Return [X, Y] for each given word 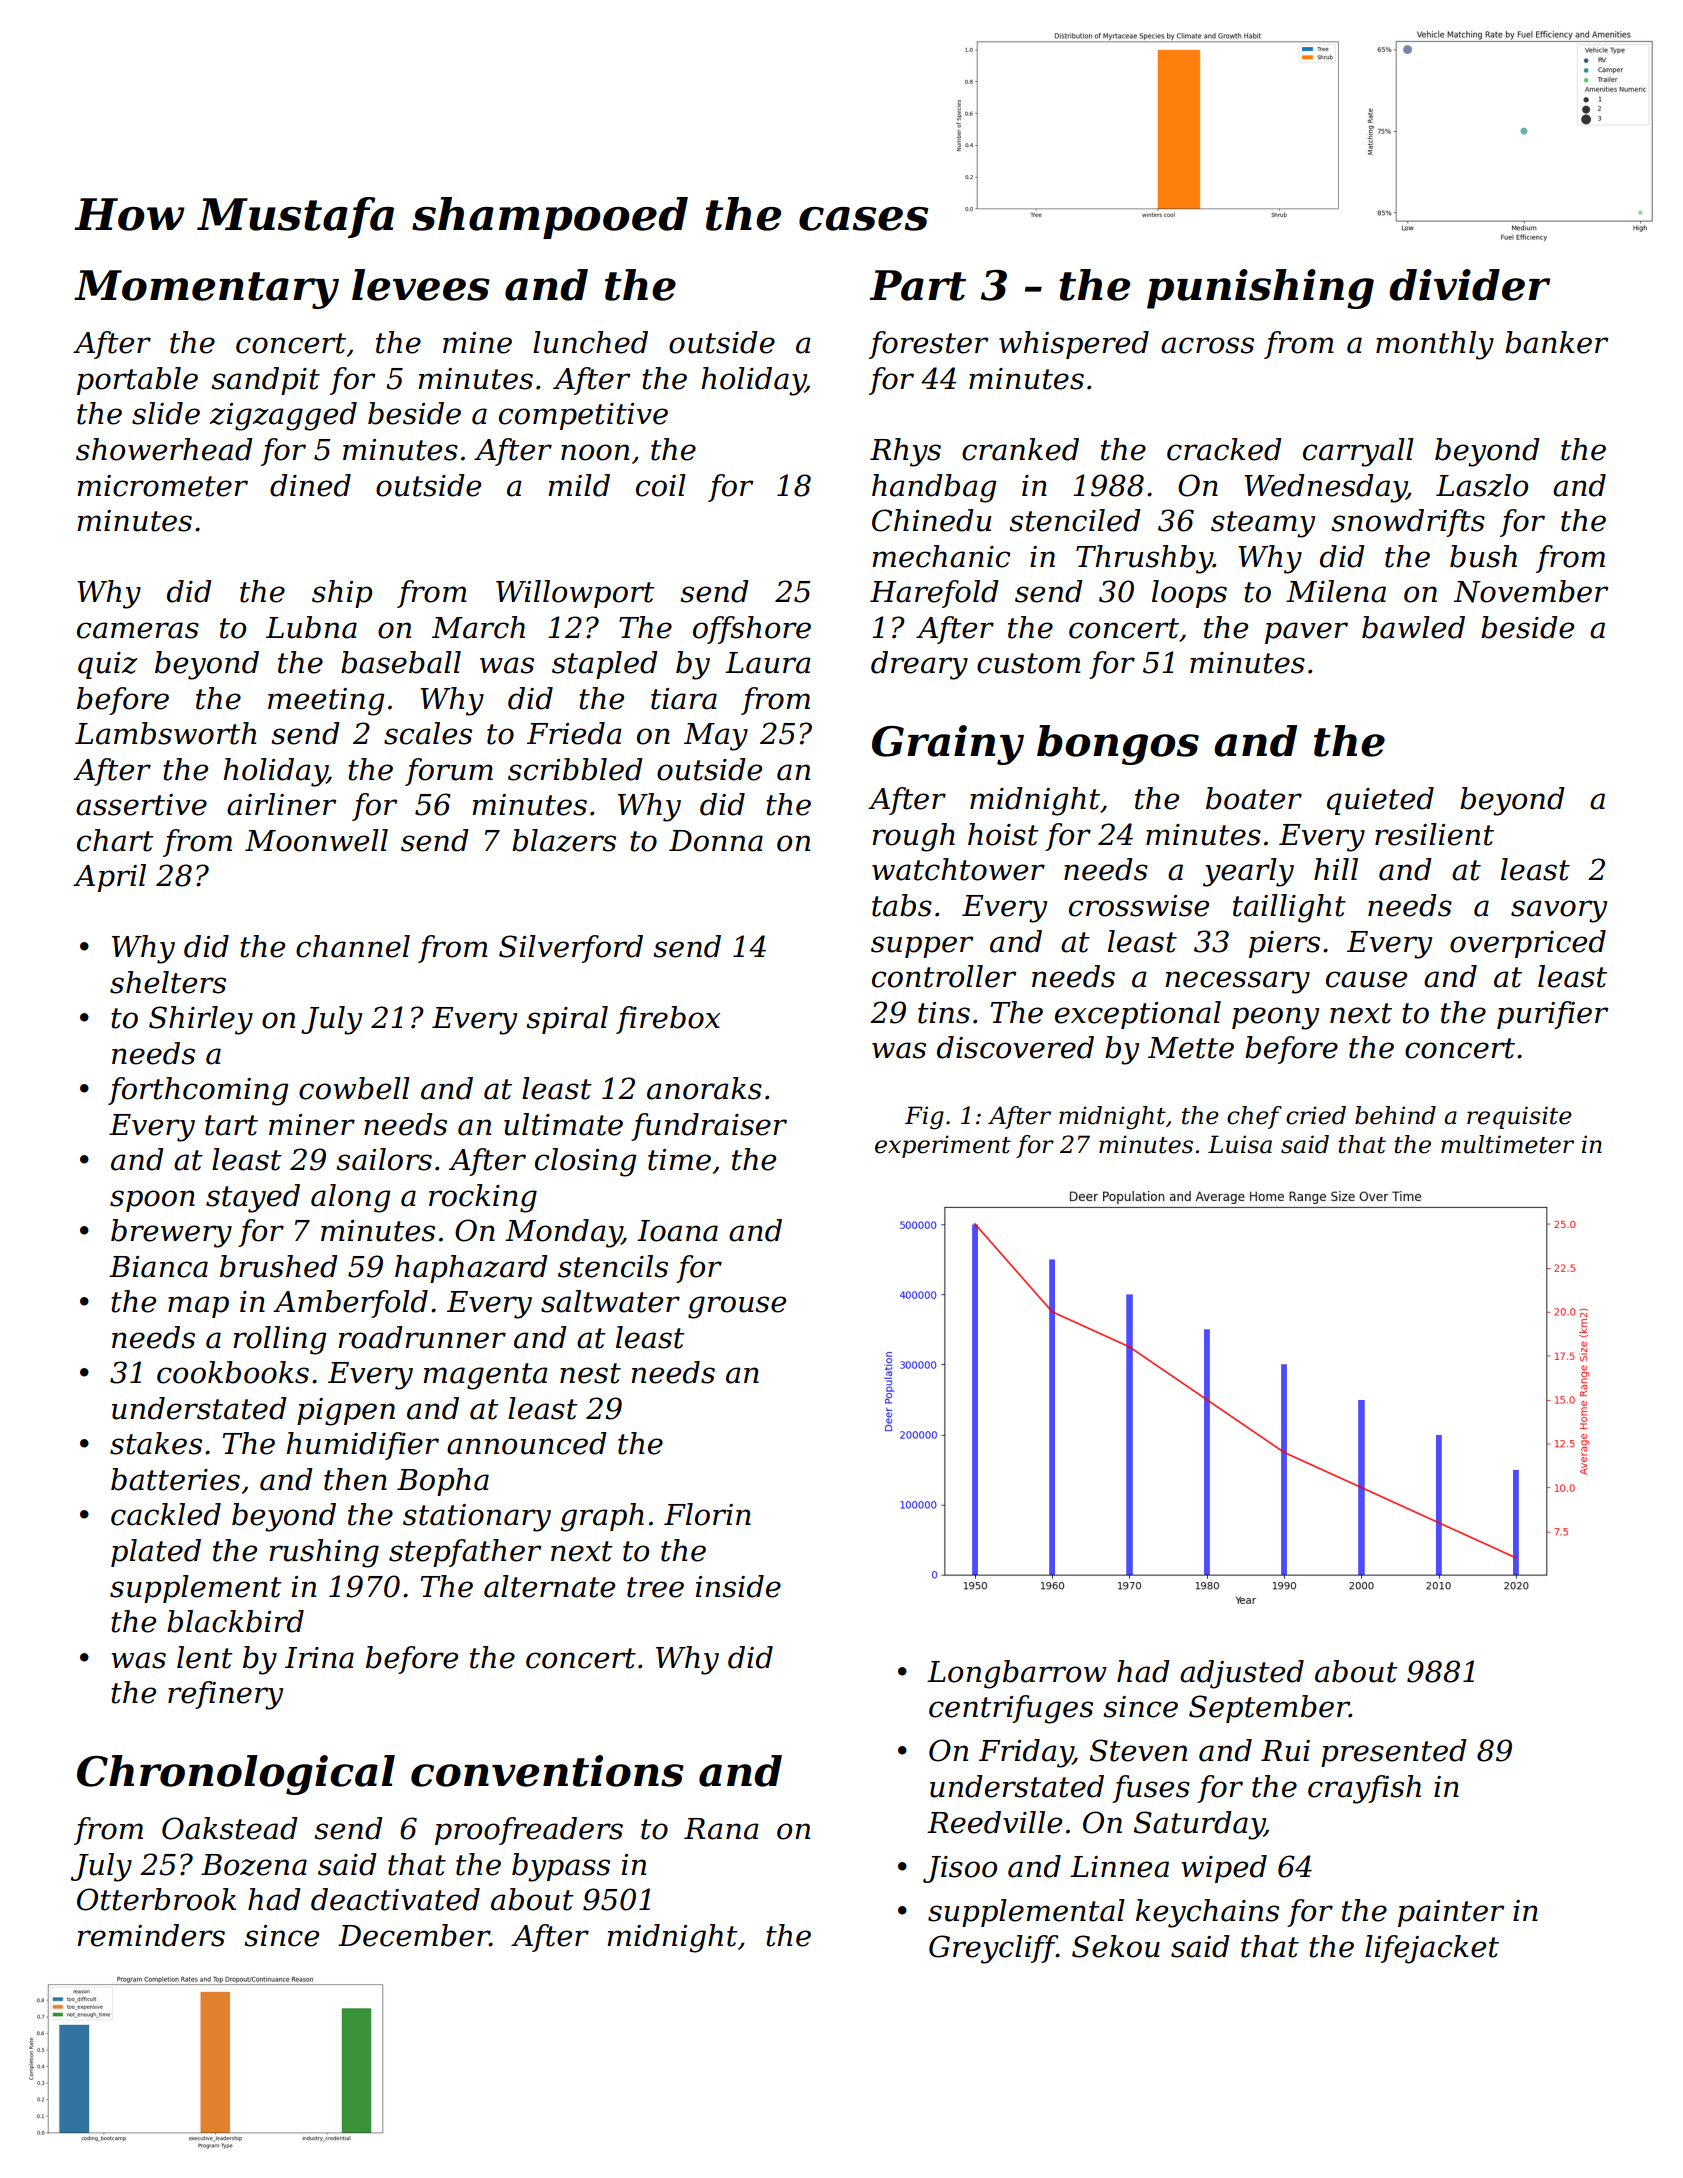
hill [1336, 869]
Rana [721, 1829]
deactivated [395, 1899]
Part [917, 285]
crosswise [1139, 906]
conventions [547, 1771]
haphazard [471, 1269]
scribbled [575, 769]
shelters [168, 982]
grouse [737, 1307]
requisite [1519, 1117]
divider [1469, 285]
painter [1451, 1913]
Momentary [206, 289]
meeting [326, 702]
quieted [1380, 801]
